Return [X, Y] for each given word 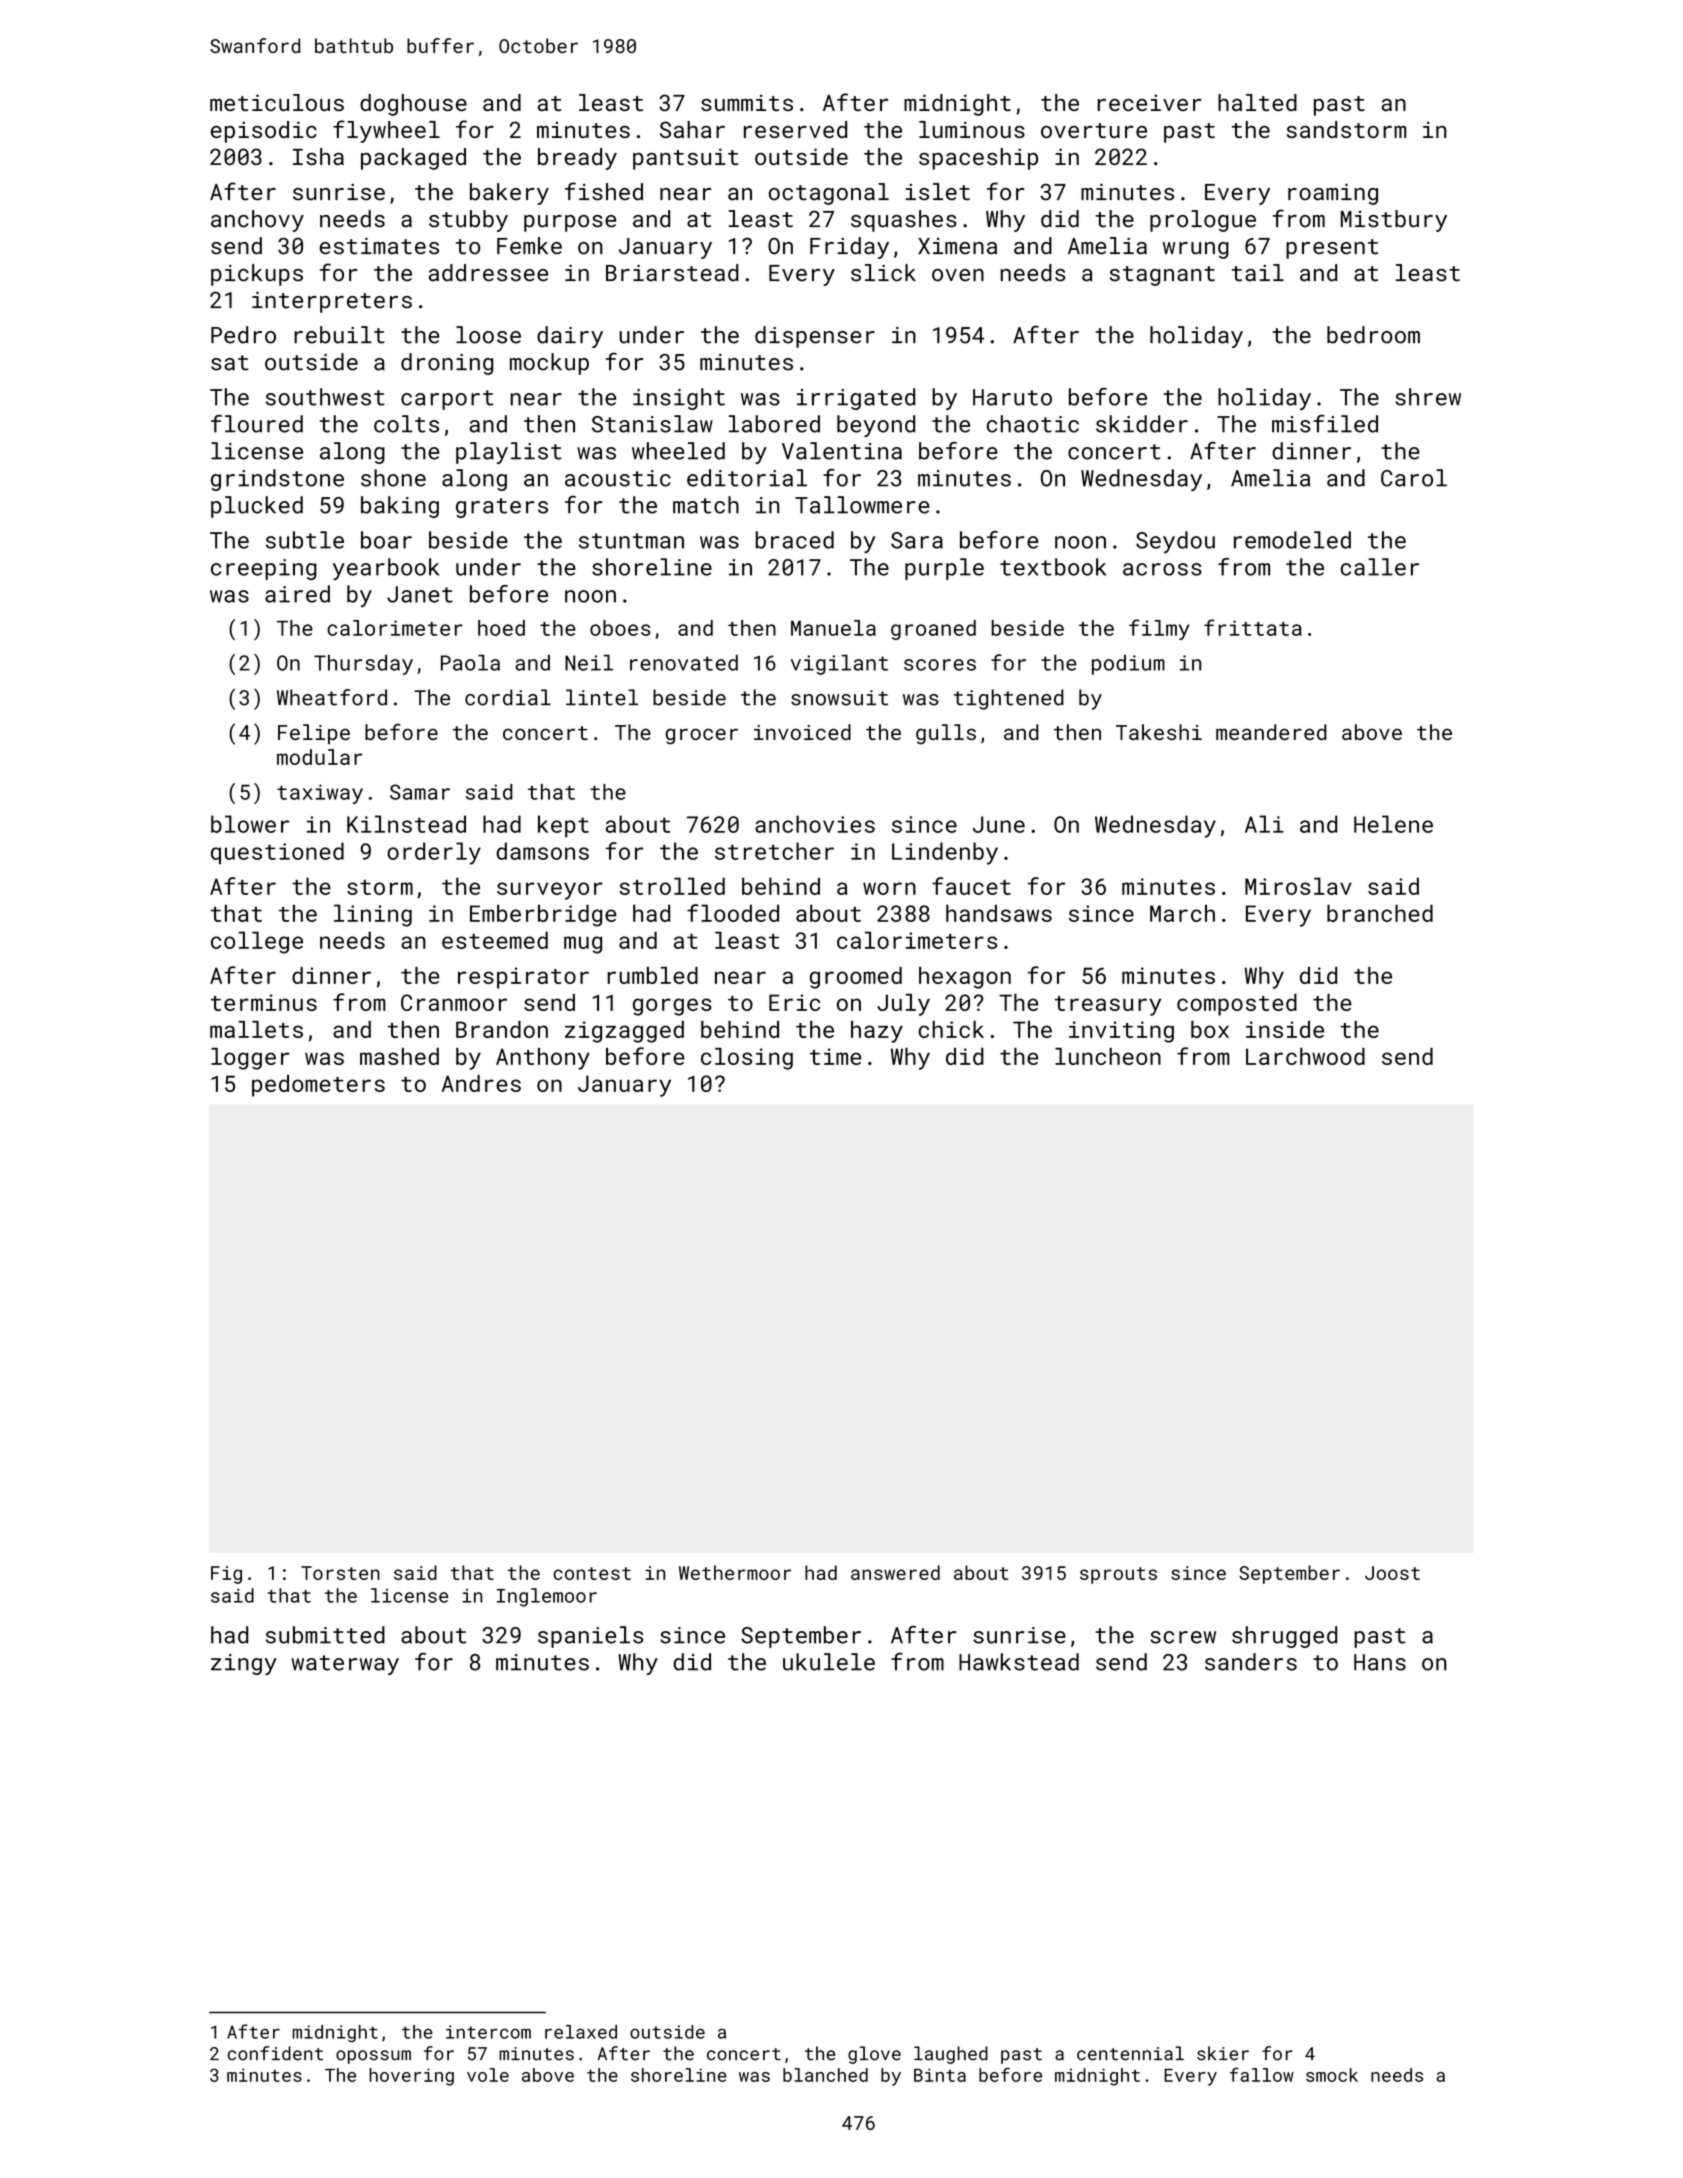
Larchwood [1305, 1056]
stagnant [1162, 276]
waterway [345, 1665]
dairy [570, 337]
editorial [747, 478]
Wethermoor [735, 1572]
